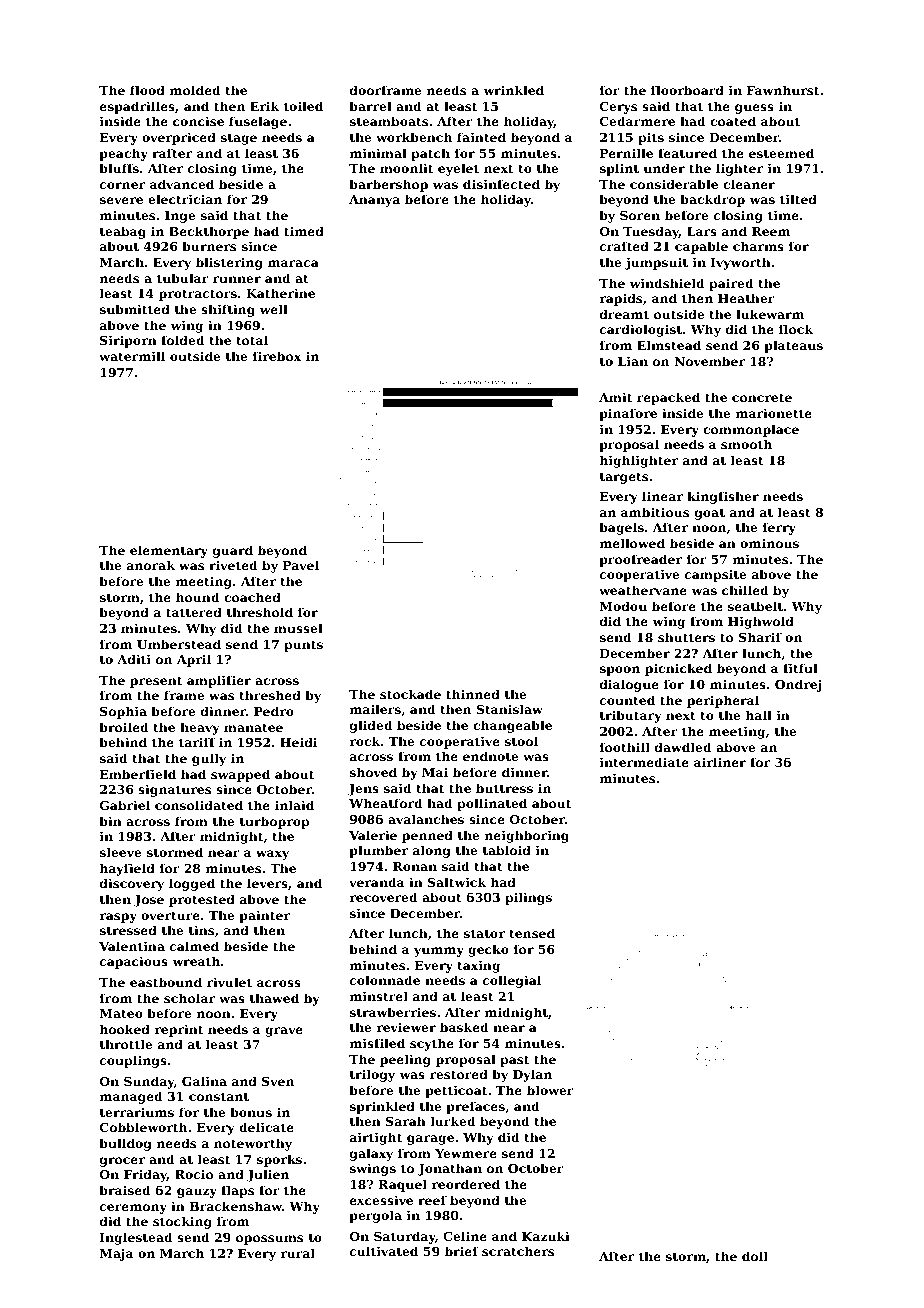  I want to click on garage, so click(430, 1140).
